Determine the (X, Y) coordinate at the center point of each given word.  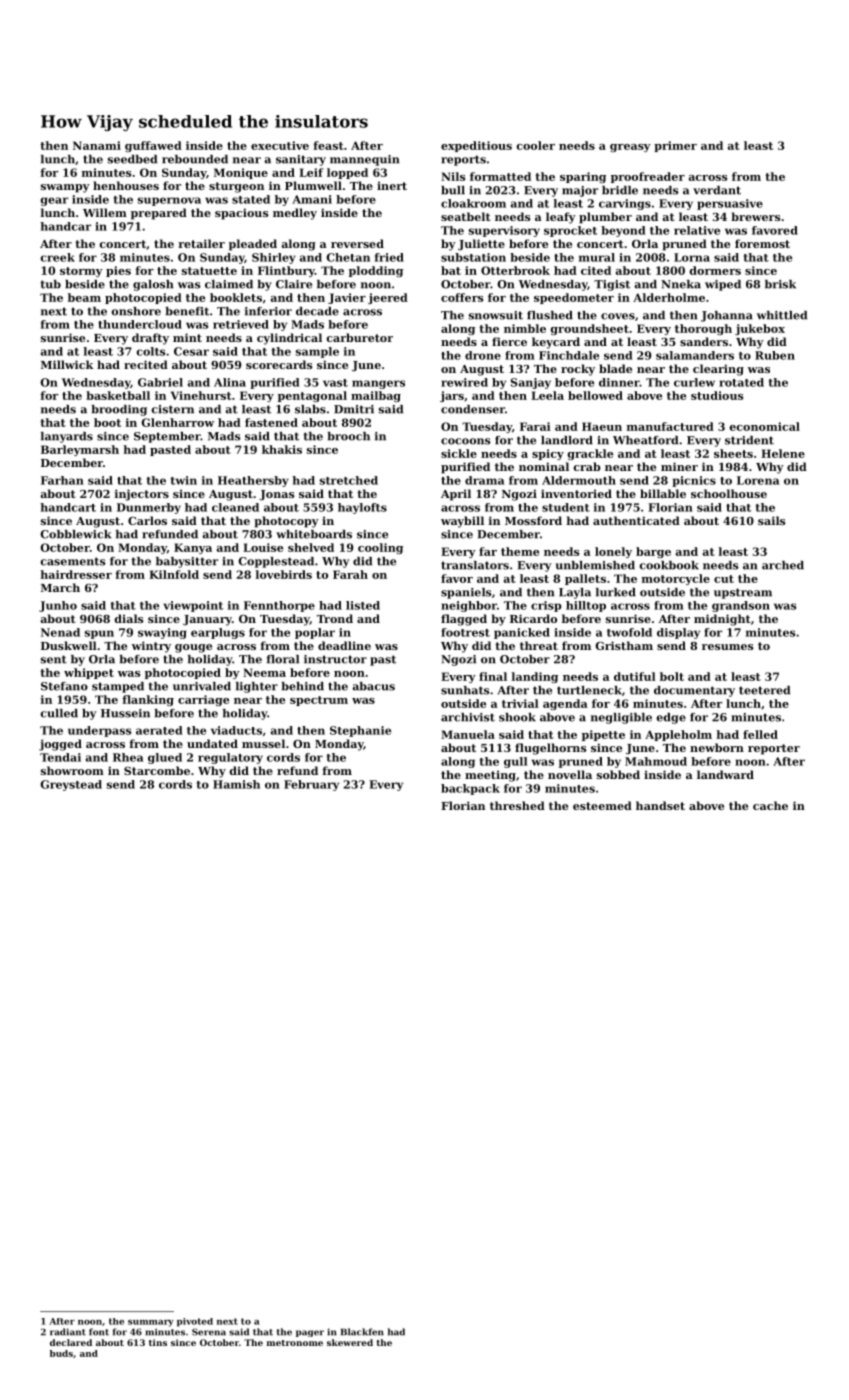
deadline (344, 645)
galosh (153, 285)
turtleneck (589, 690)
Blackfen (362, 1332)
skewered (350, 1342)
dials (129, 618)
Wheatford (645, 440)
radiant (68, 1332)
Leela (547, 395)
